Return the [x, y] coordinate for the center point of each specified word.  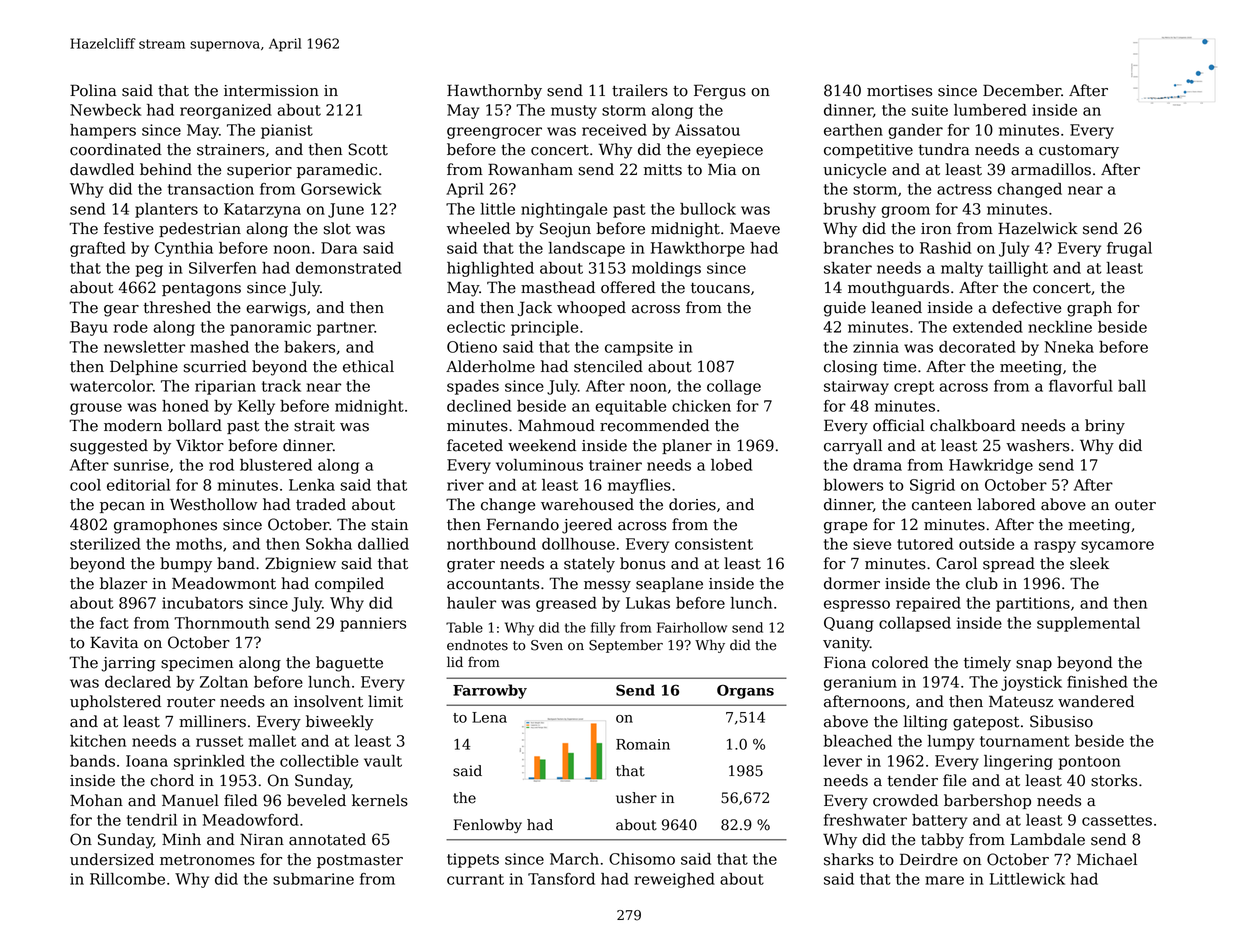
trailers [640, 90]
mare [944, 880]
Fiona [845, 662]
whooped [591, 308]
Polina [93, 90]
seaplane [669, 584]
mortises [899, 91]
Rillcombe [127, 879]
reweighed [674, 880]
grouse [96, 409]
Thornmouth [221, 623]
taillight [1018, 269]
